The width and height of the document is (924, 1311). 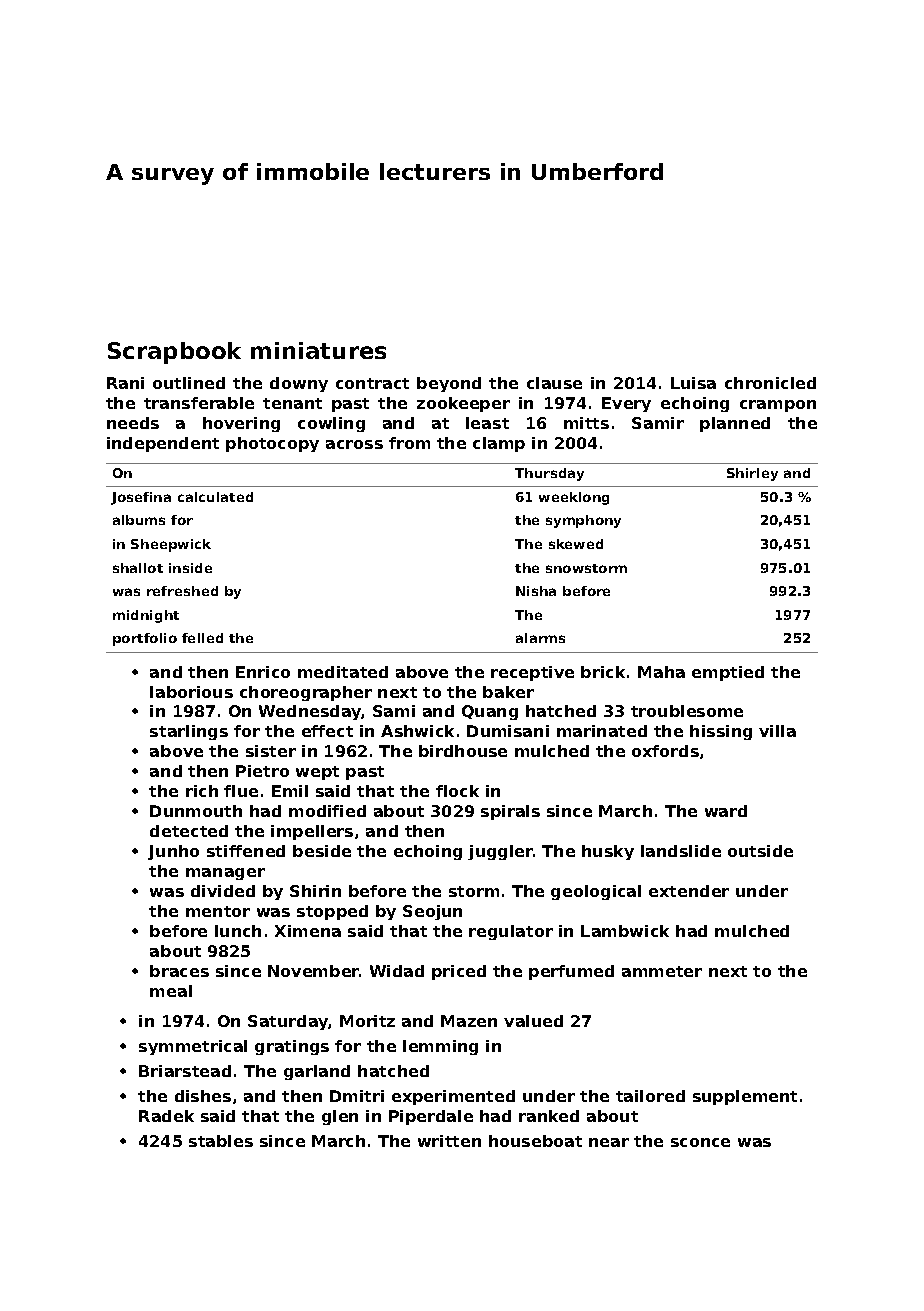 What do you see at coordinates (263, 672) in the document?
I see `Enrico` at bounding box center [263, 672].
